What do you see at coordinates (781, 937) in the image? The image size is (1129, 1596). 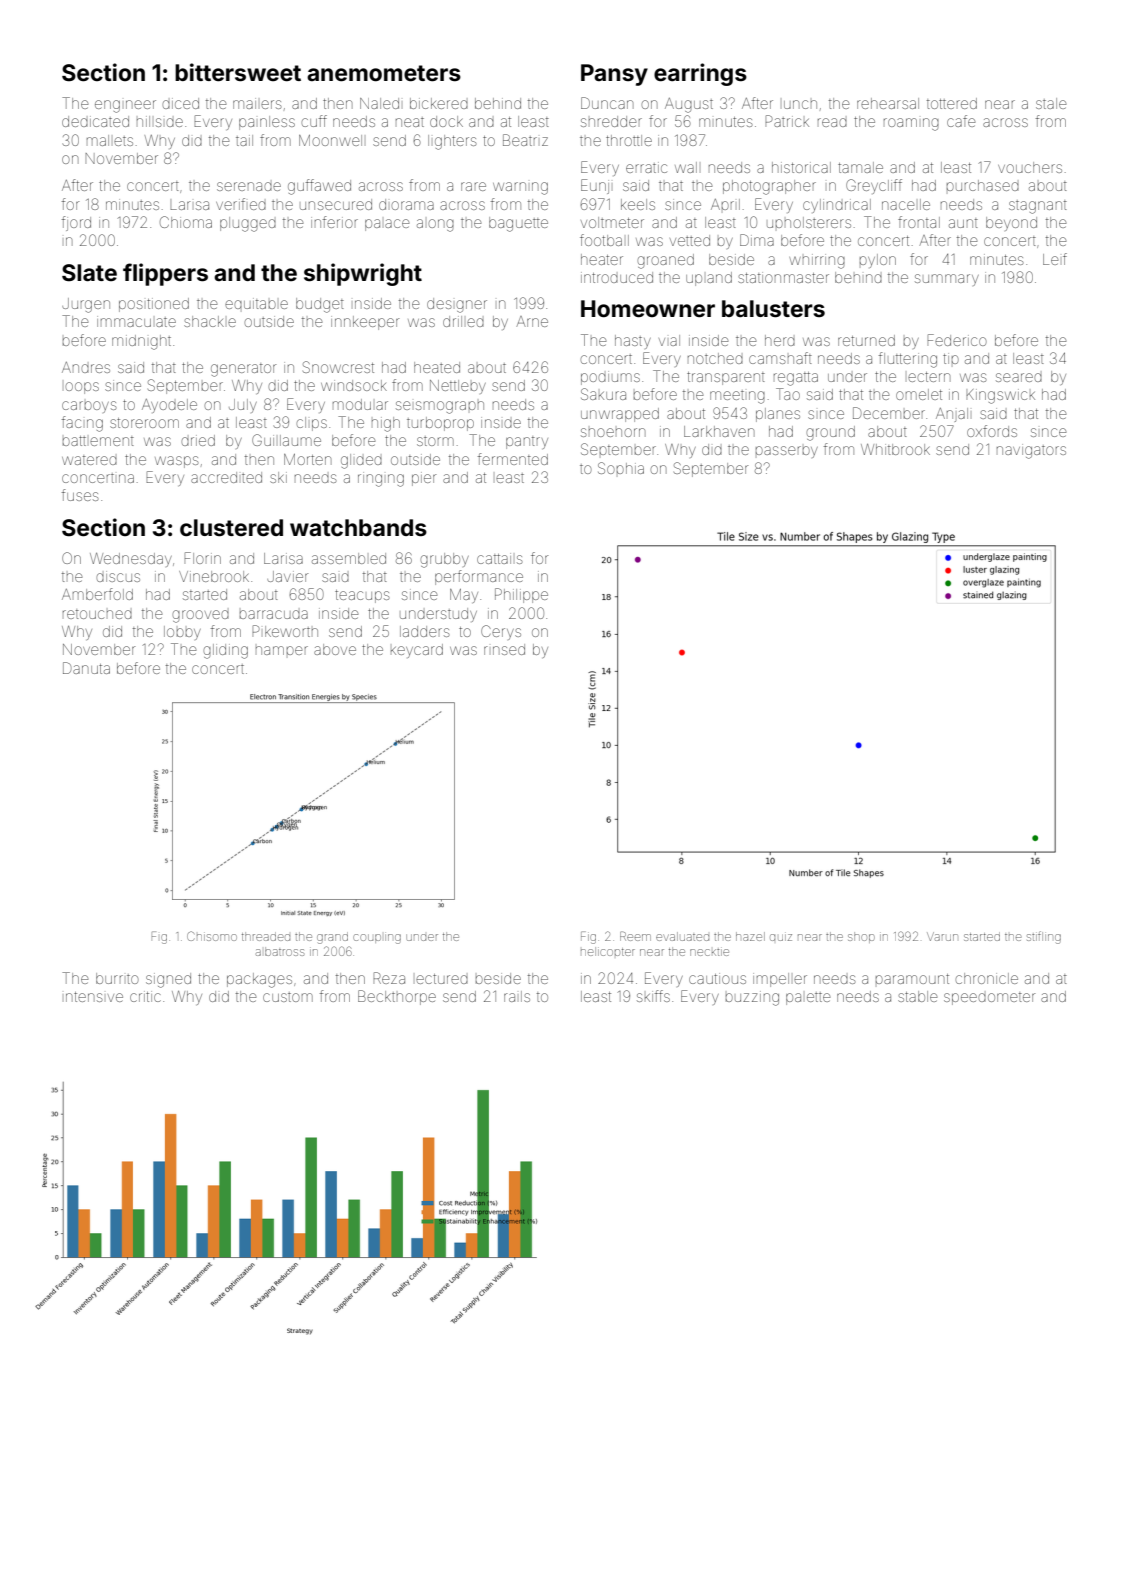 I see `quiz` at bounding box center [781, 937].
